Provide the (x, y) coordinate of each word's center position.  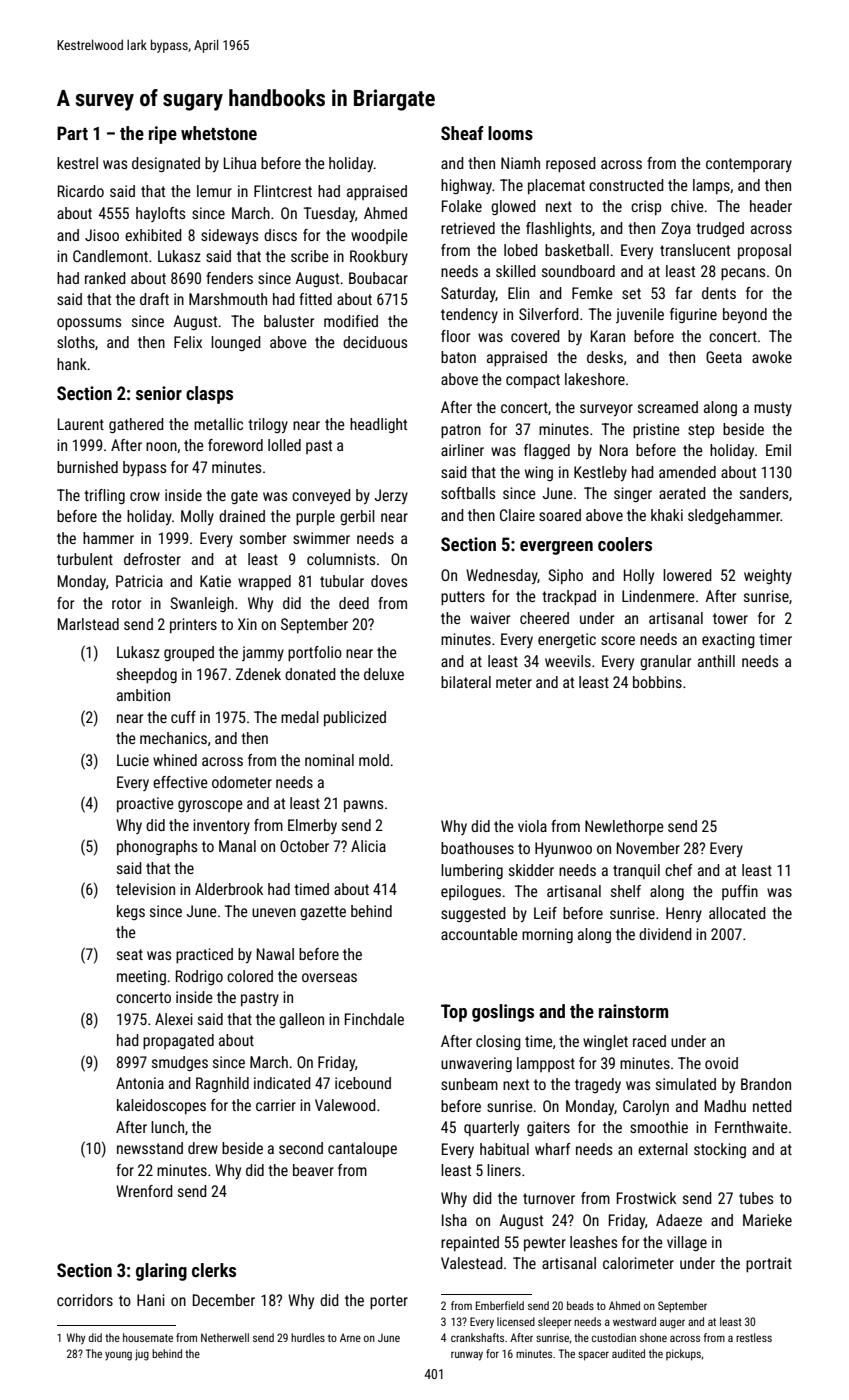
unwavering (476, 1064)
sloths (76, 342)
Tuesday (329, 214)
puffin (740, 892)
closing (498, 1042)
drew (203, 1148)
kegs (131, 912)
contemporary (749, 165)
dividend (665, 934)
